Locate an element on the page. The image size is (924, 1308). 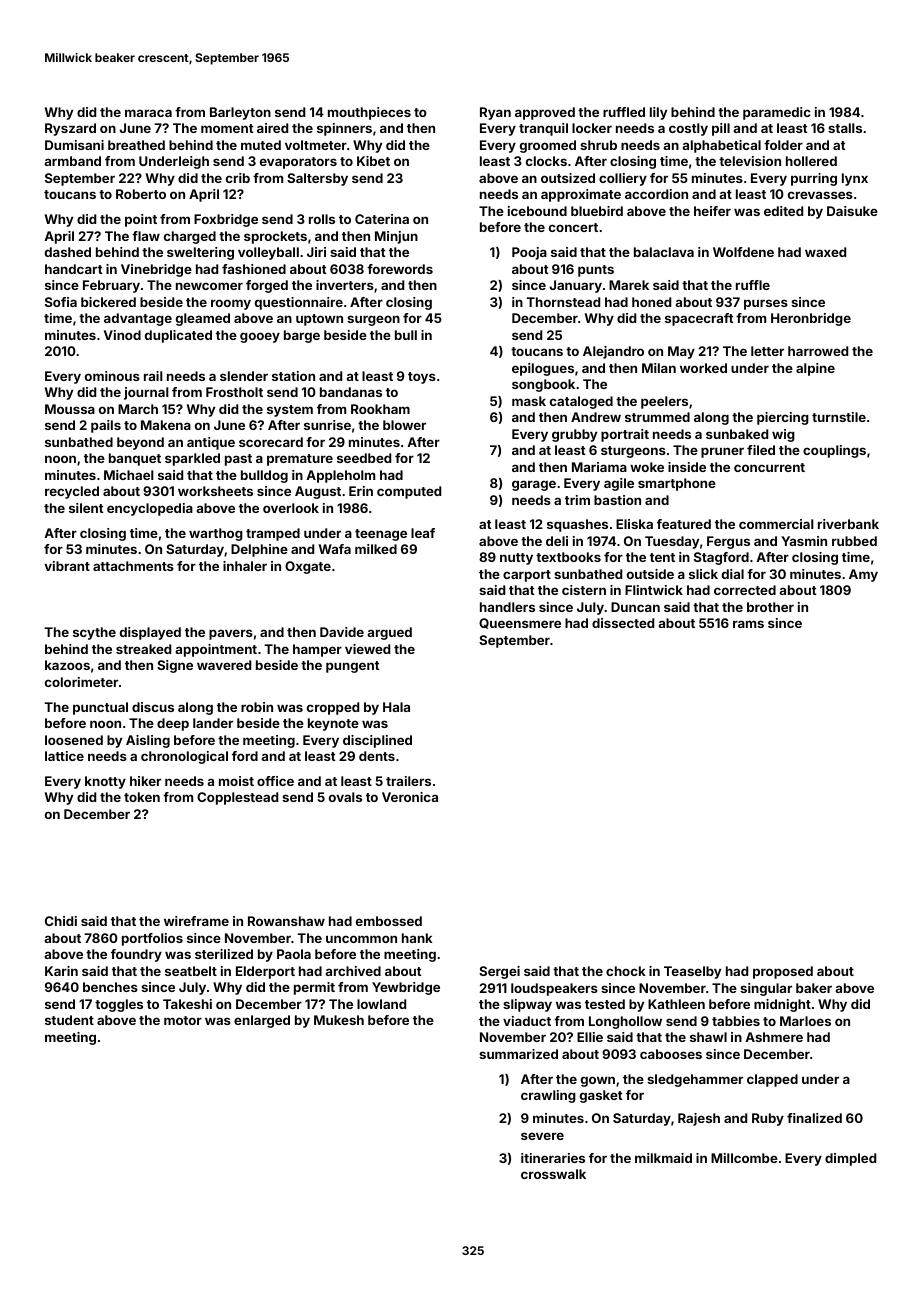
motor is located at coordinates (183, 1020).
